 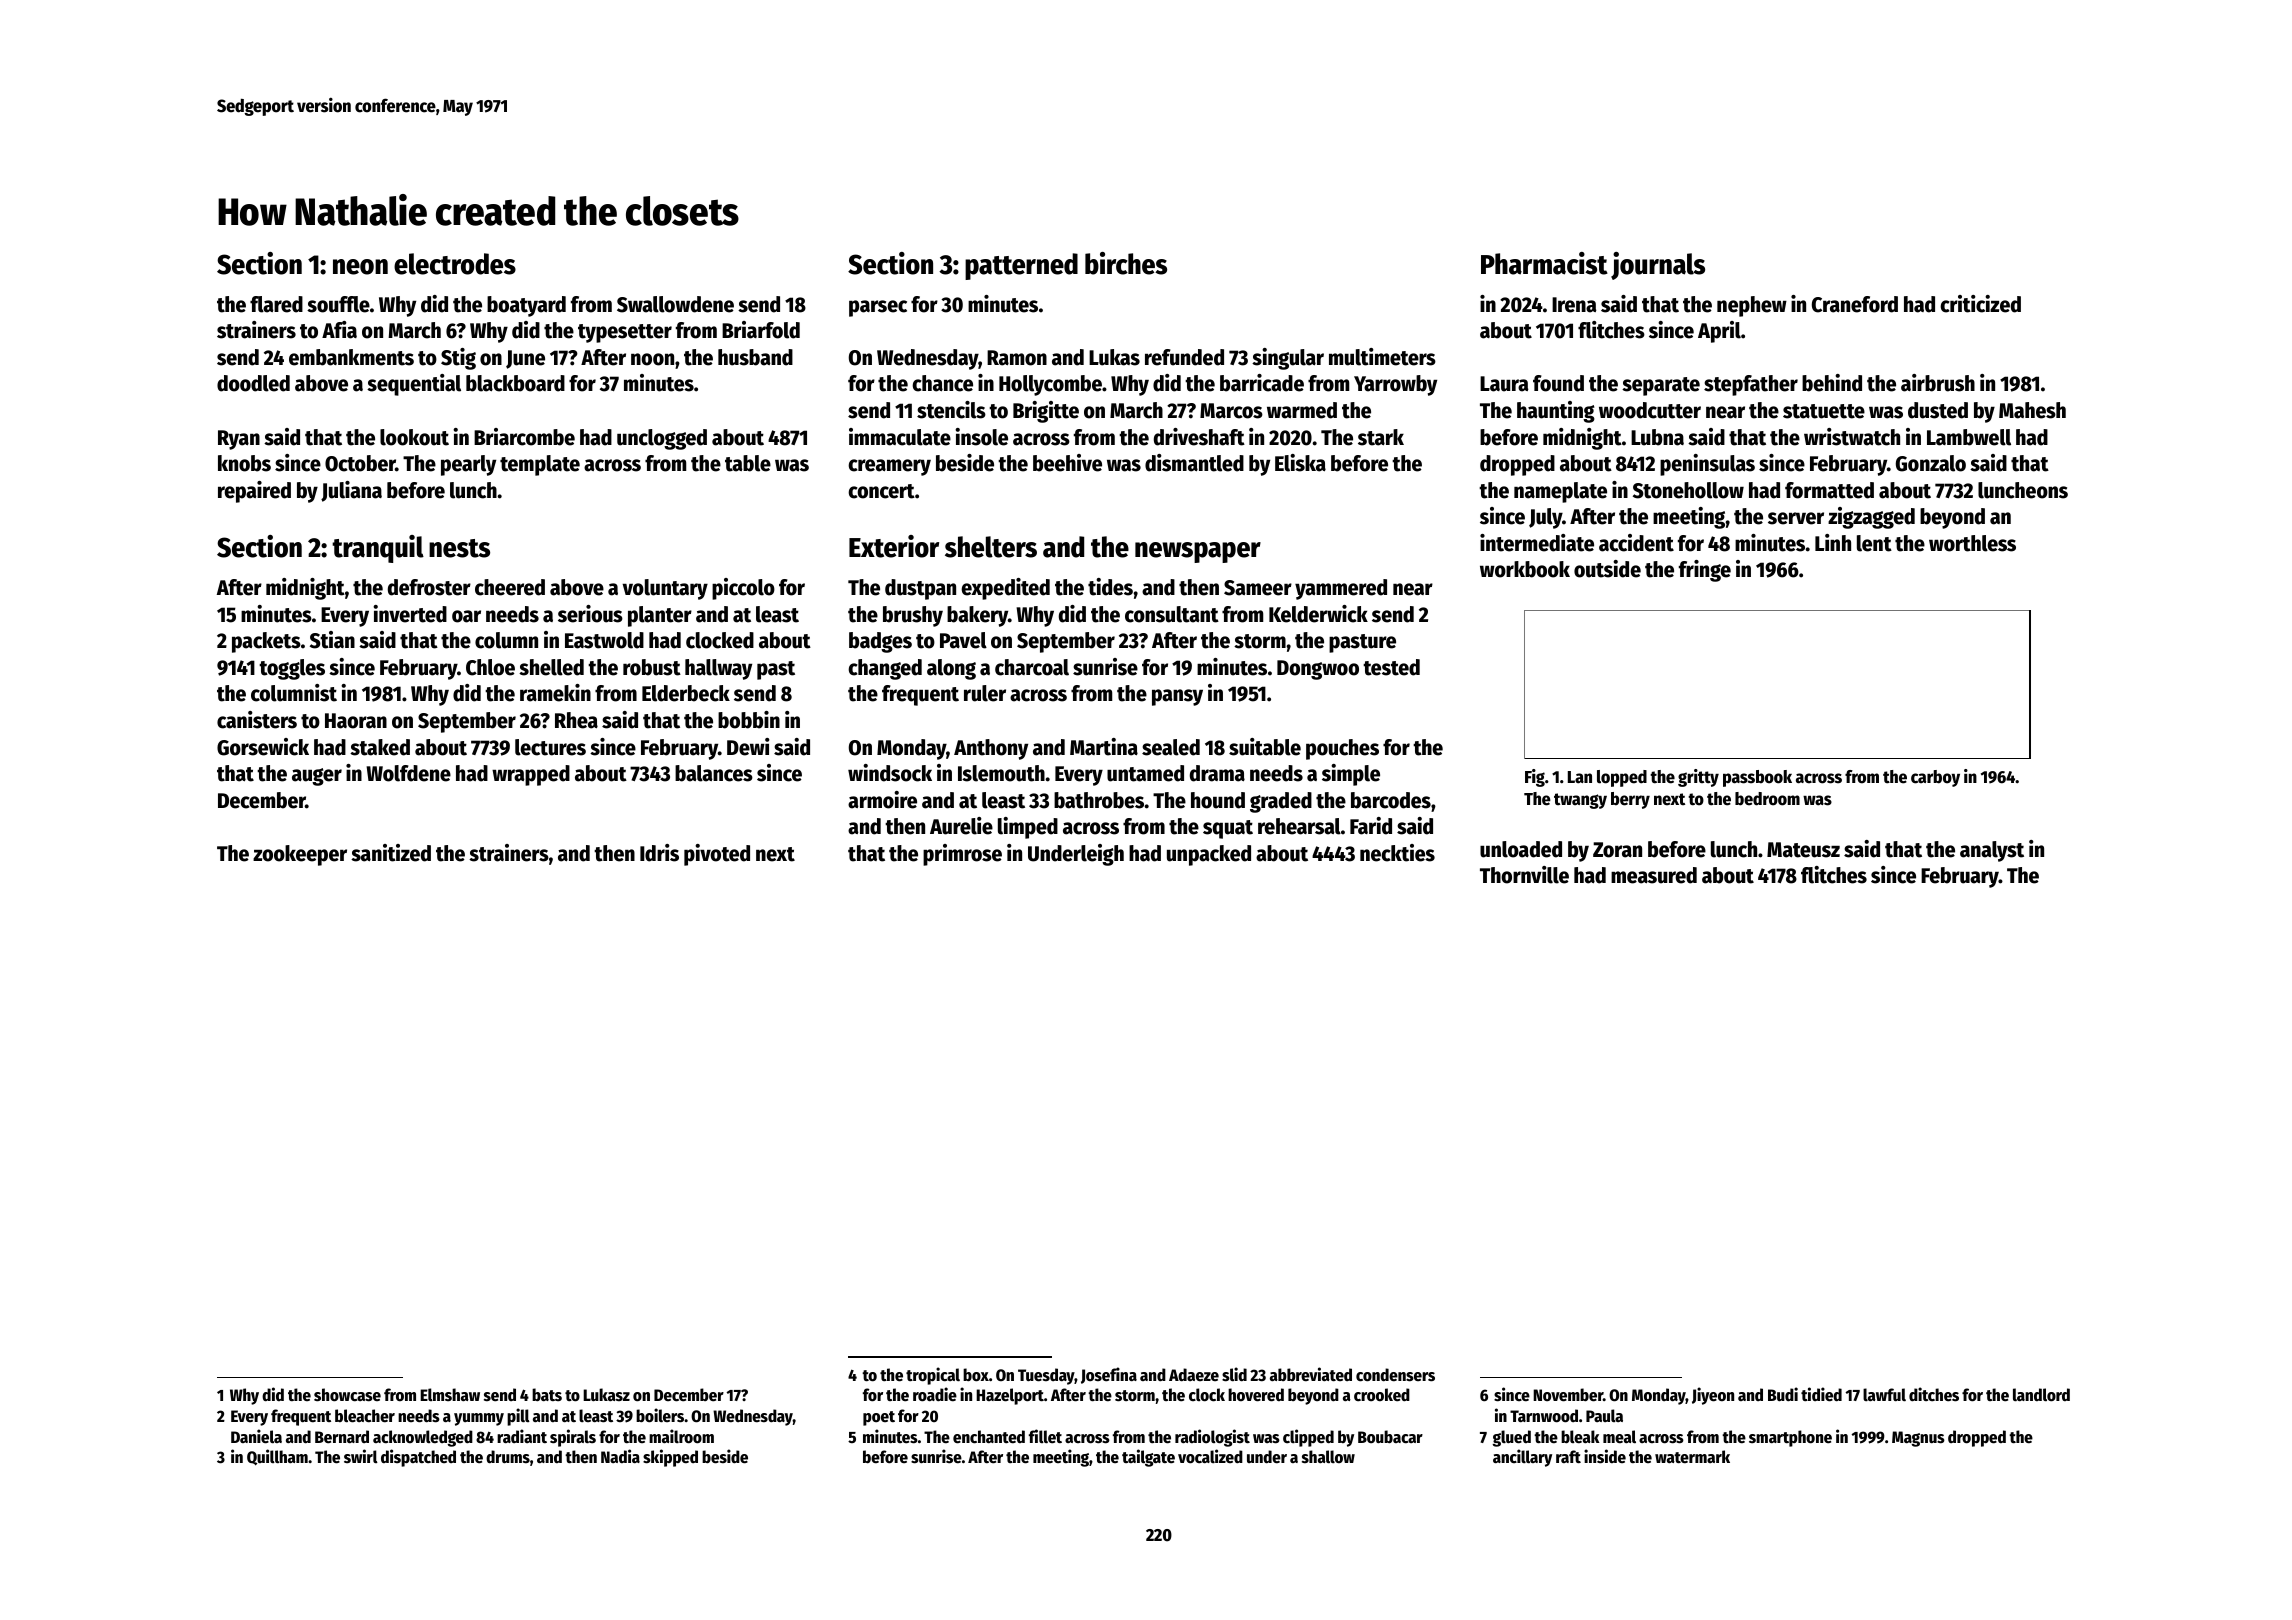 I want to click on Josefina, so click(x=1109, y=1375).
